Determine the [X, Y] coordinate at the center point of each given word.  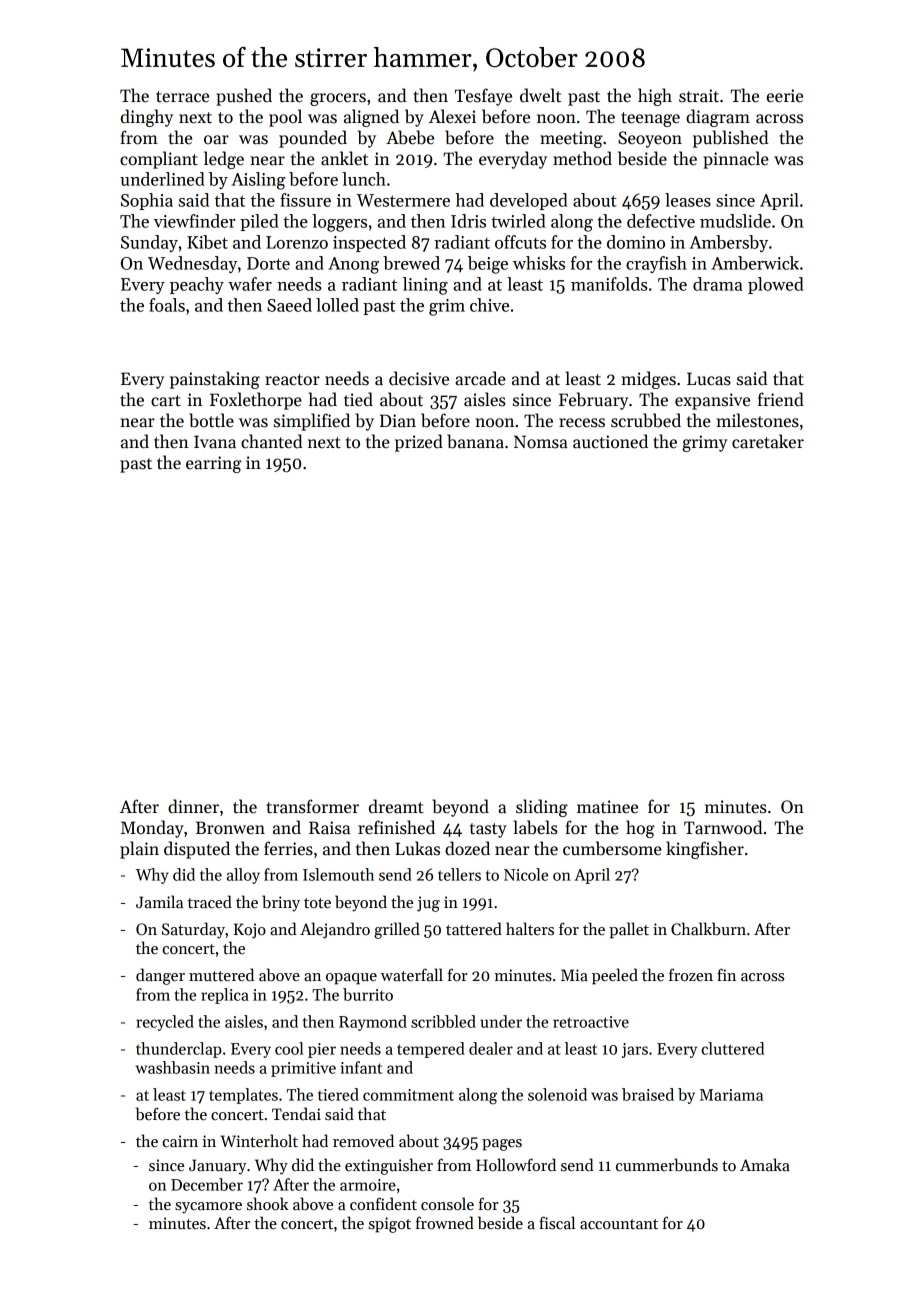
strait [699, 96]
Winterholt [259, 1140]
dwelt [540, 95]
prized [419, 443]
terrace [182, 97]
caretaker [768, 441]
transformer [312, 806]
